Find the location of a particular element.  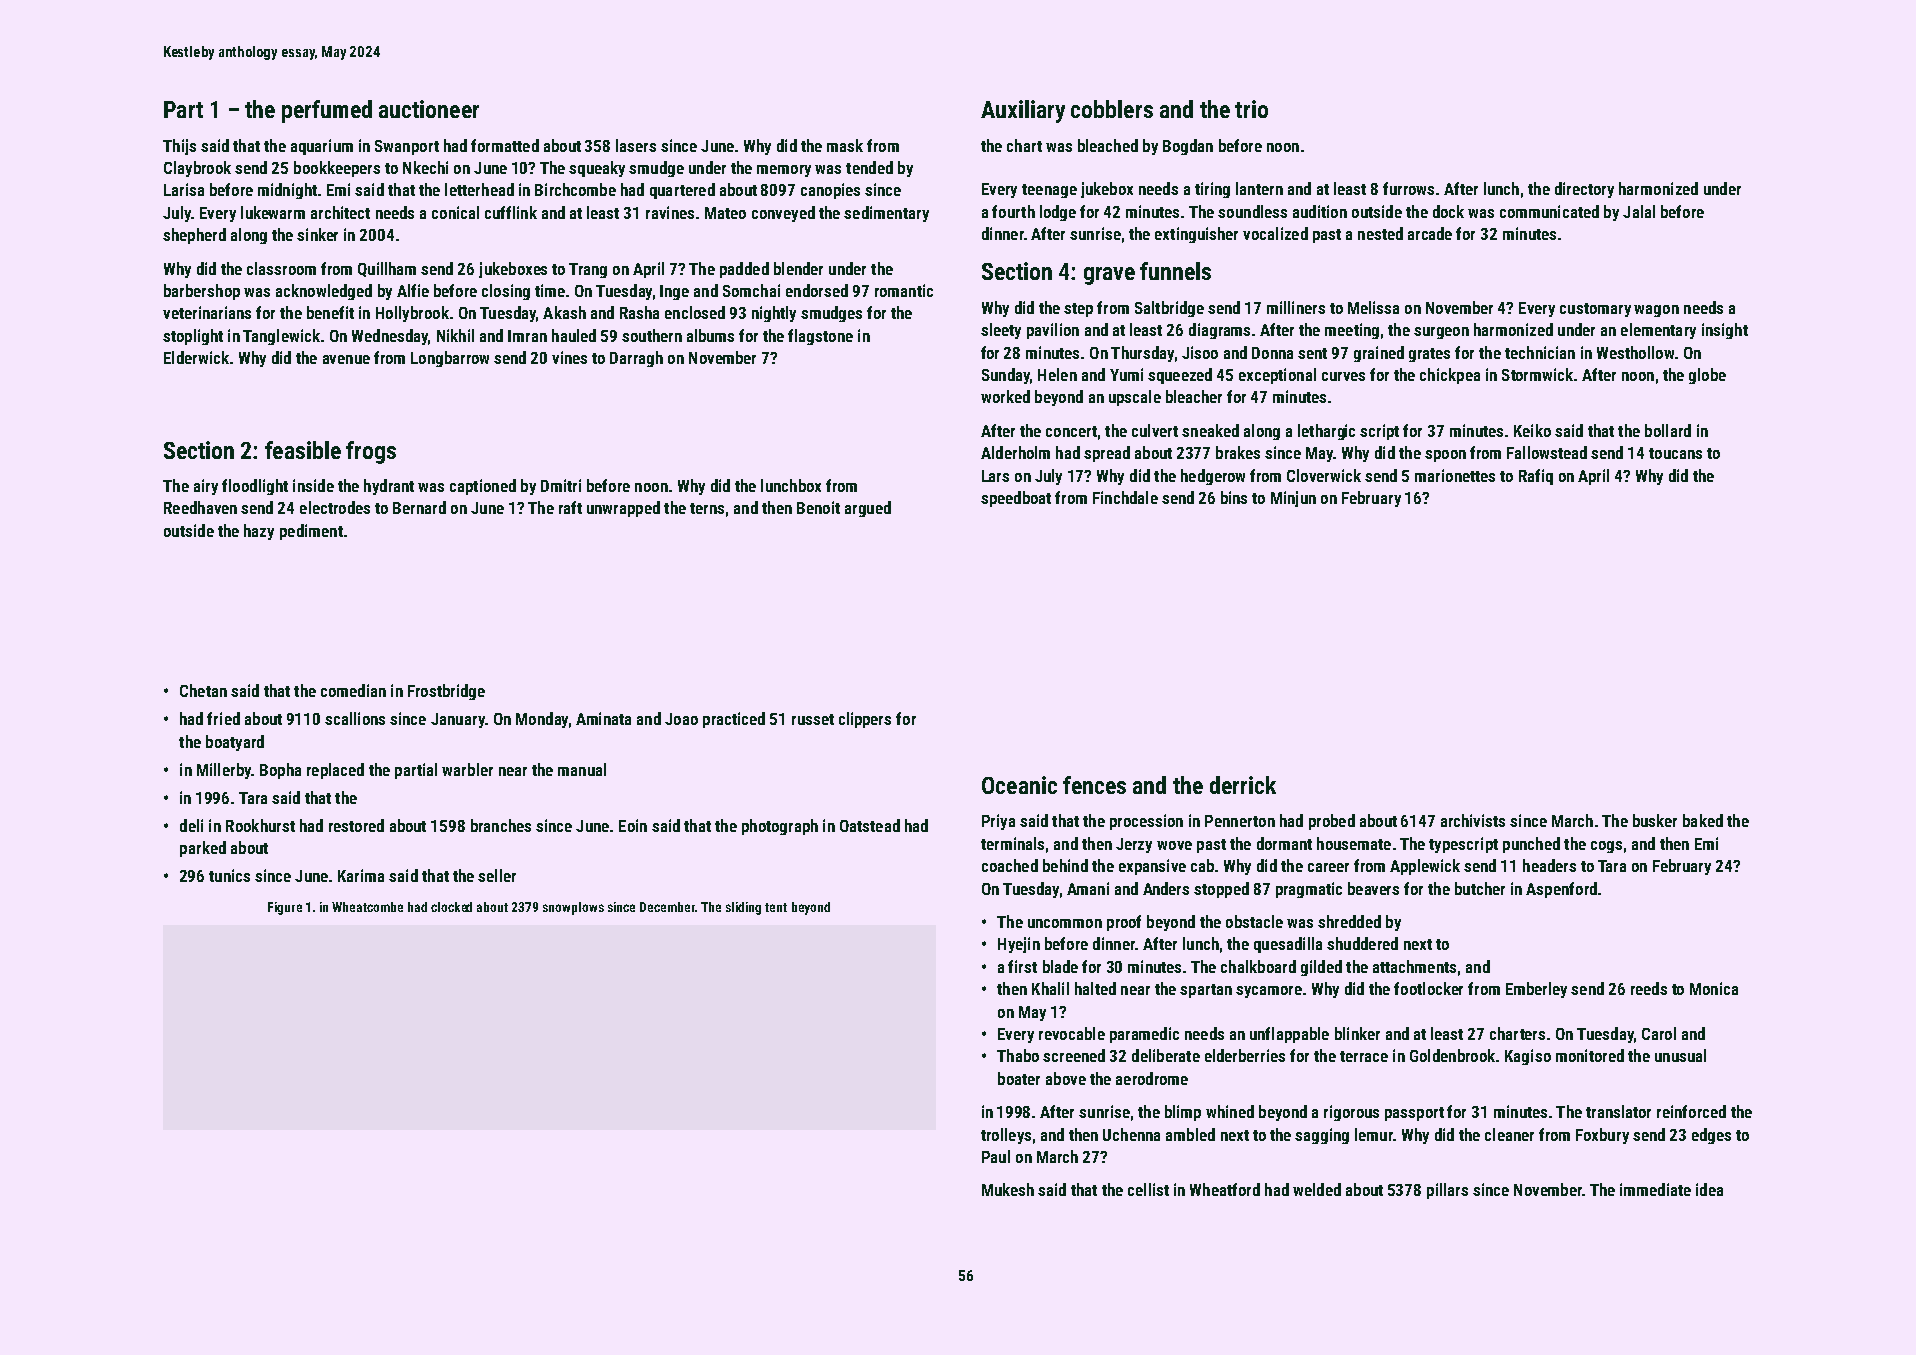

furrows is located at coordinates (1408, 188).
